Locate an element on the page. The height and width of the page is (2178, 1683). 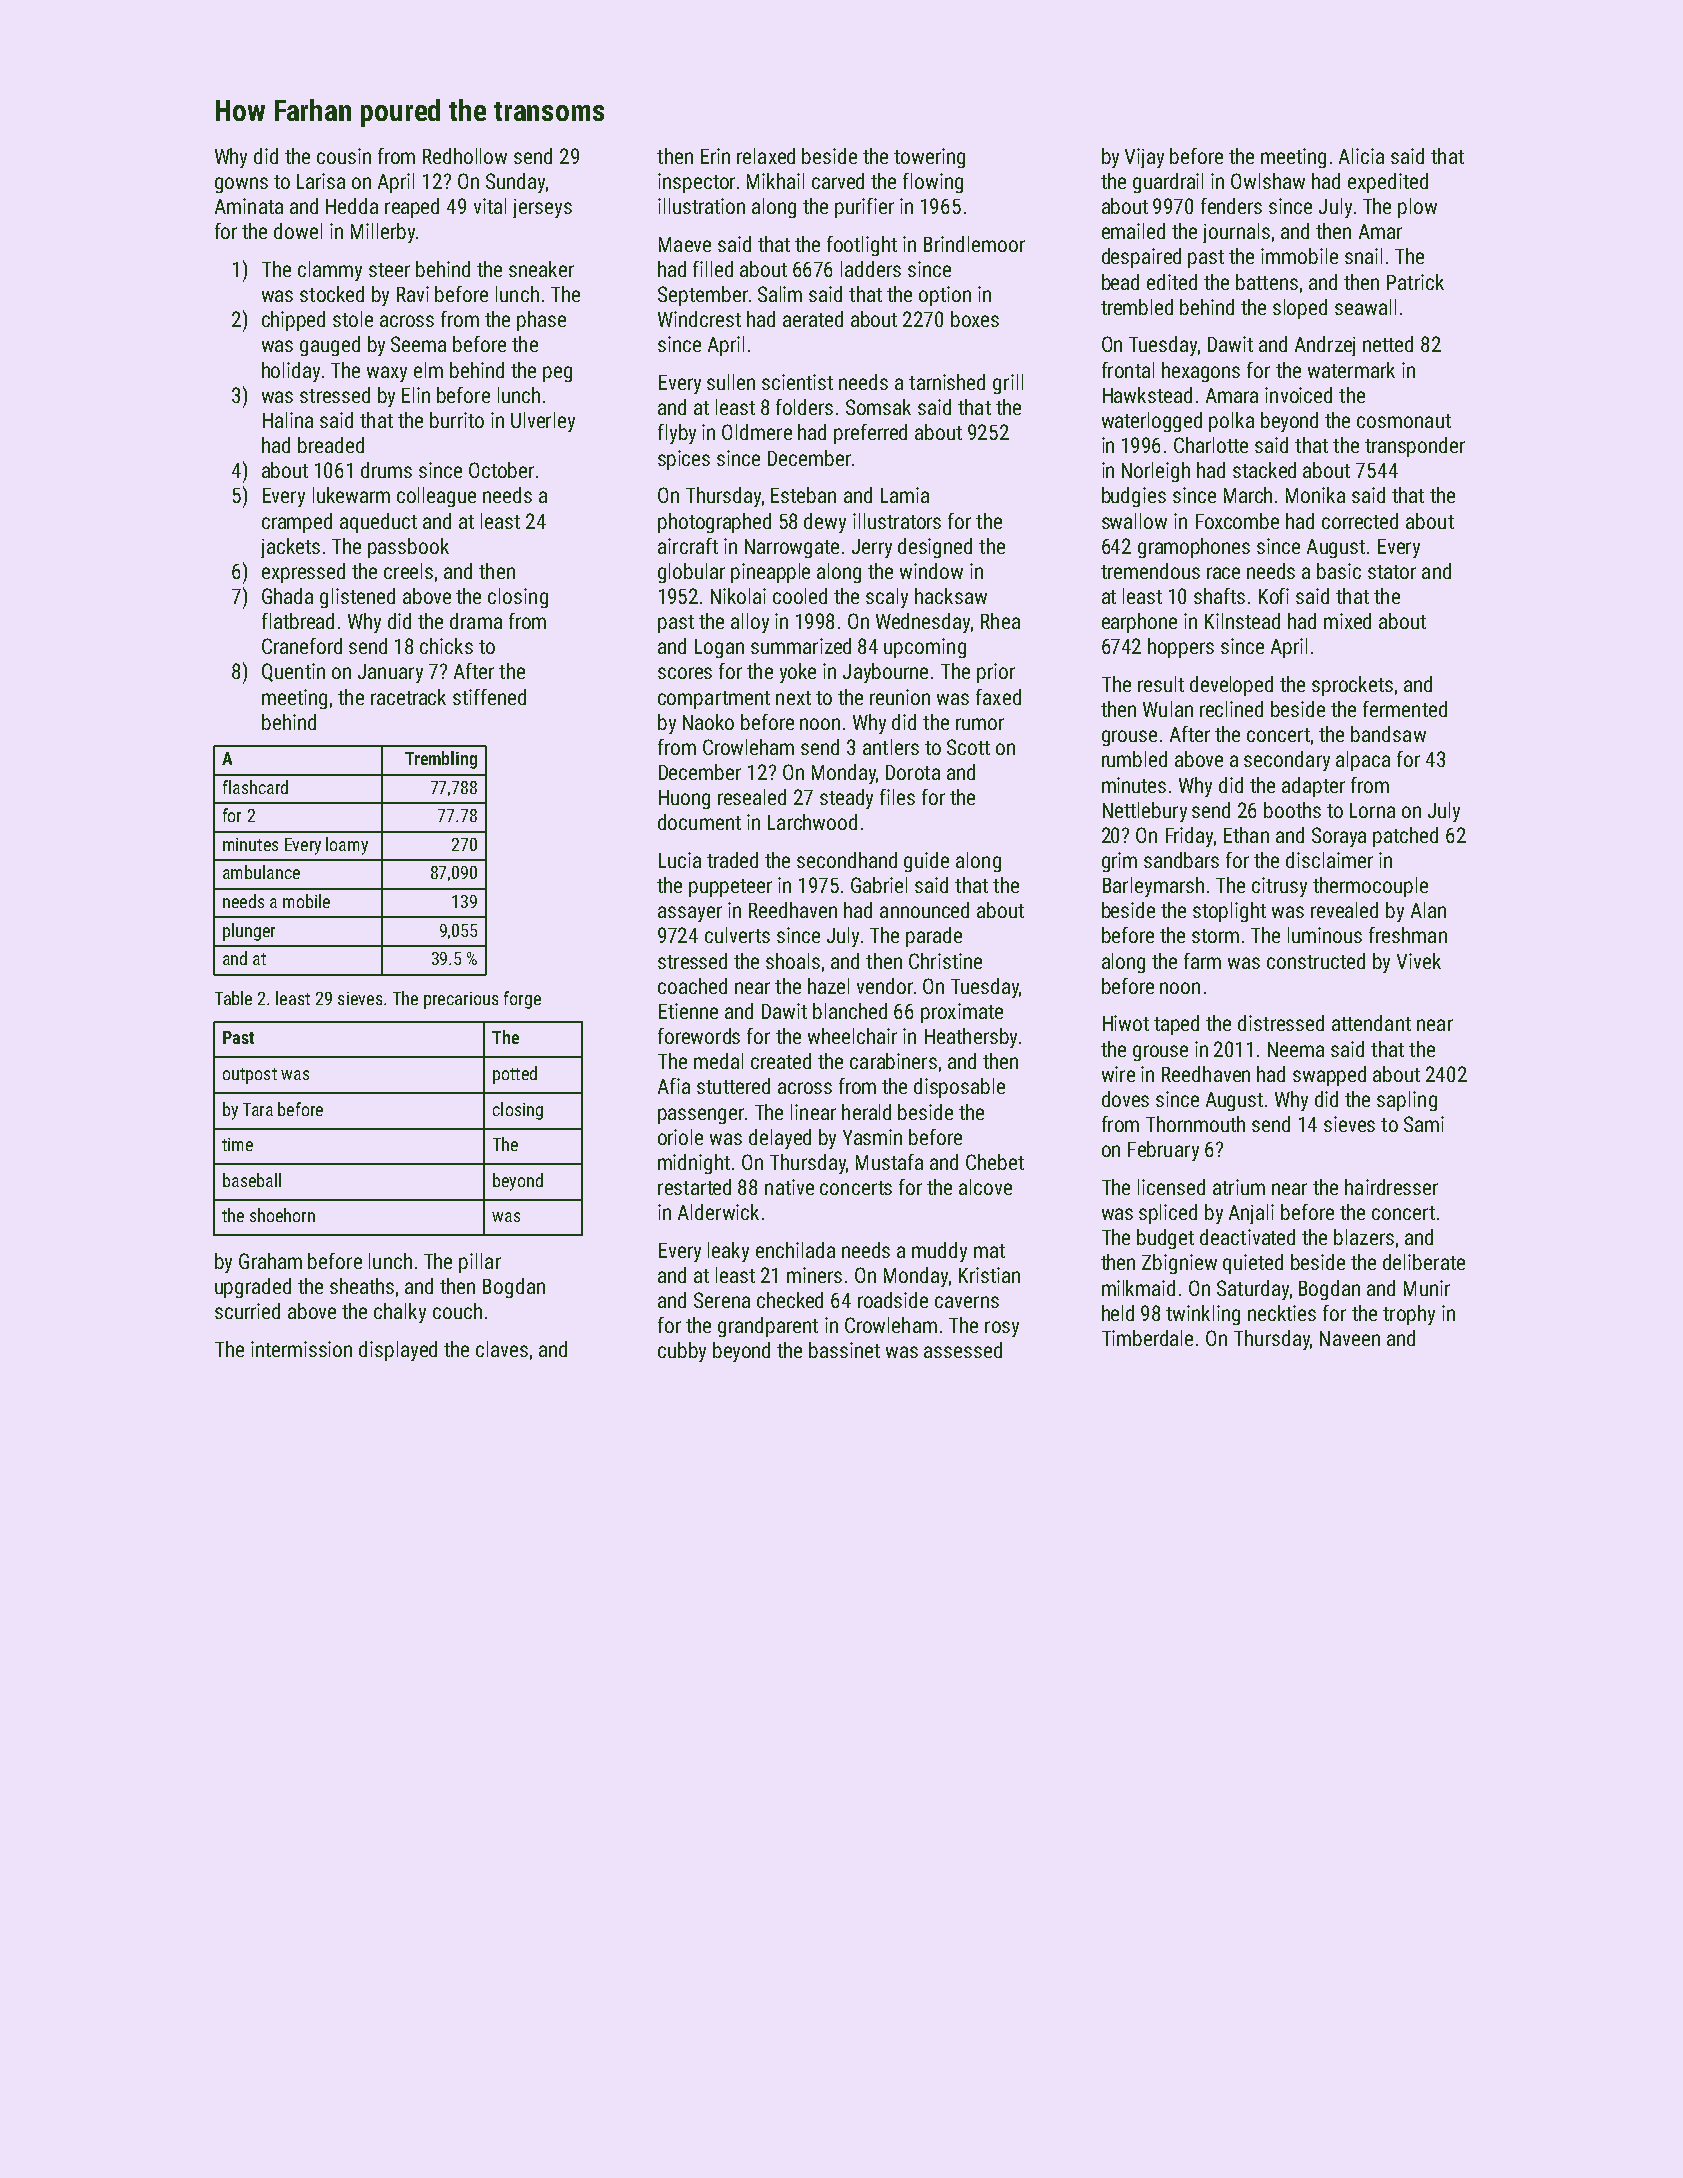
ladders is located at coordinates (871, 269).
